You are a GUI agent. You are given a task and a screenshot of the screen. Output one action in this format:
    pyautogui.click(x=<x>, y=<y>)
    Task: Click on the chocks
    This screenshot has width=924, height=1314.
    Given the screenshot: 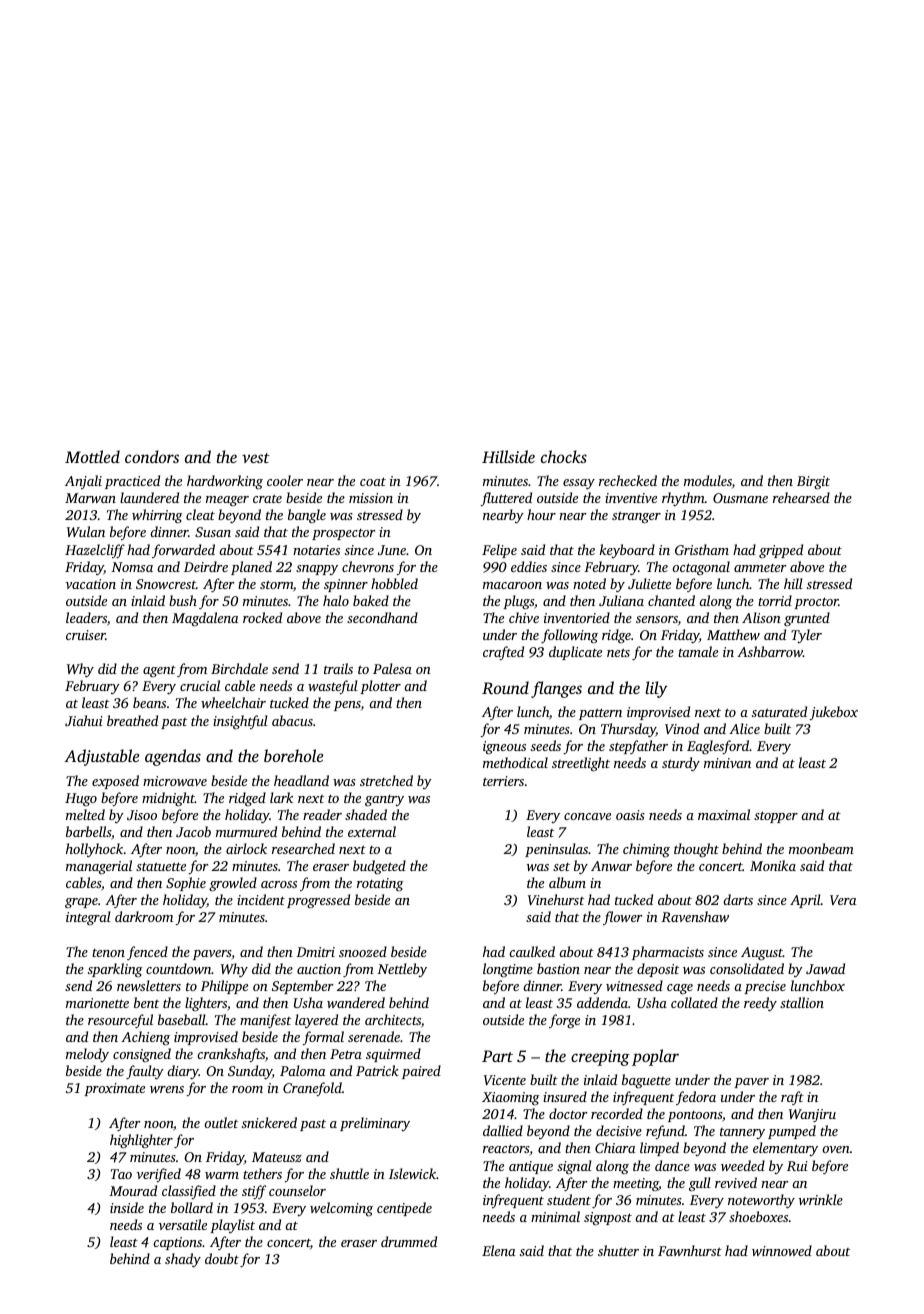 What is the action you would take?
    pyautogui.click(x=564, y=456)
